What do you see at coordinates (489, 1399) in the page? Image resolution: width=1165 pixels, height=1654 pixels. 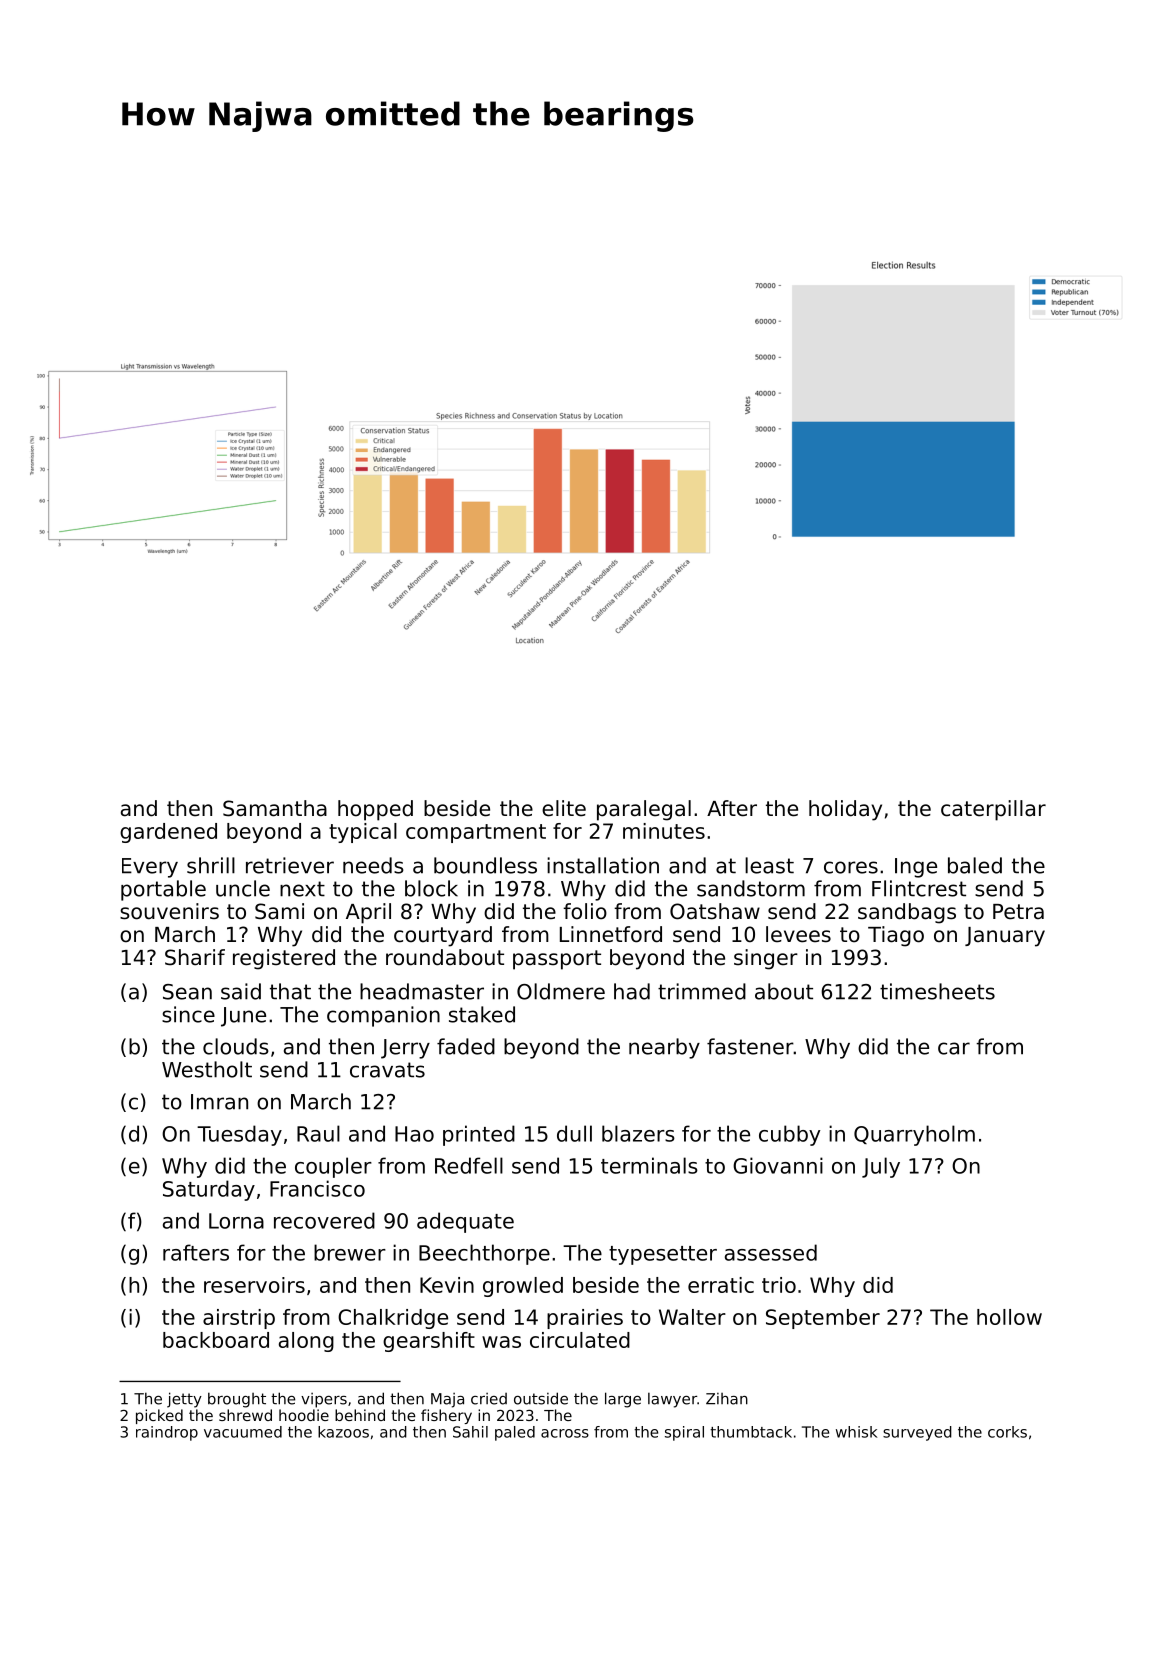 I see `cried` at bounding box center [489, 1399].
